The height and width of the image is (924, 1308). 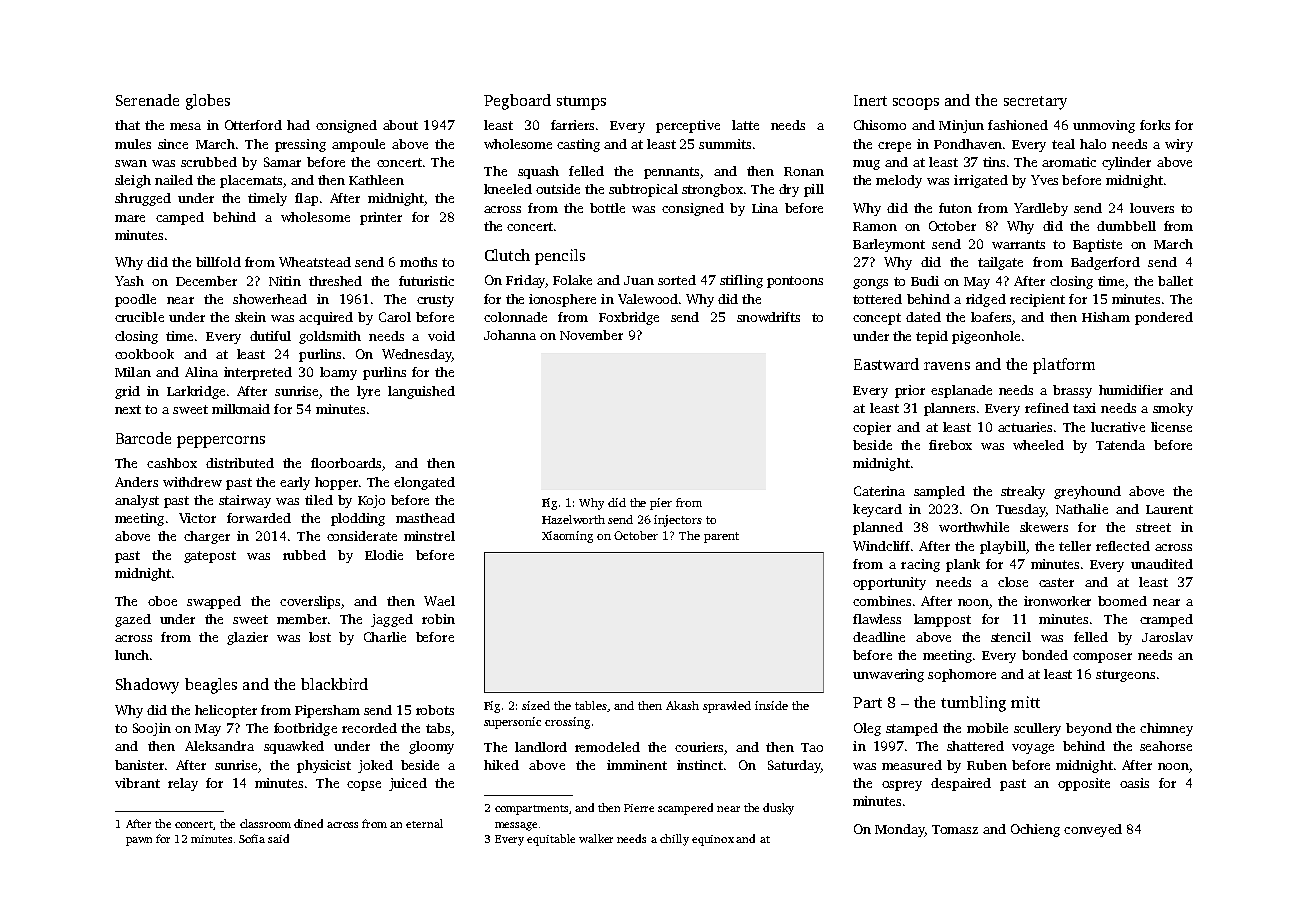 I want to click on Yash, so click(x=129, y=281).
